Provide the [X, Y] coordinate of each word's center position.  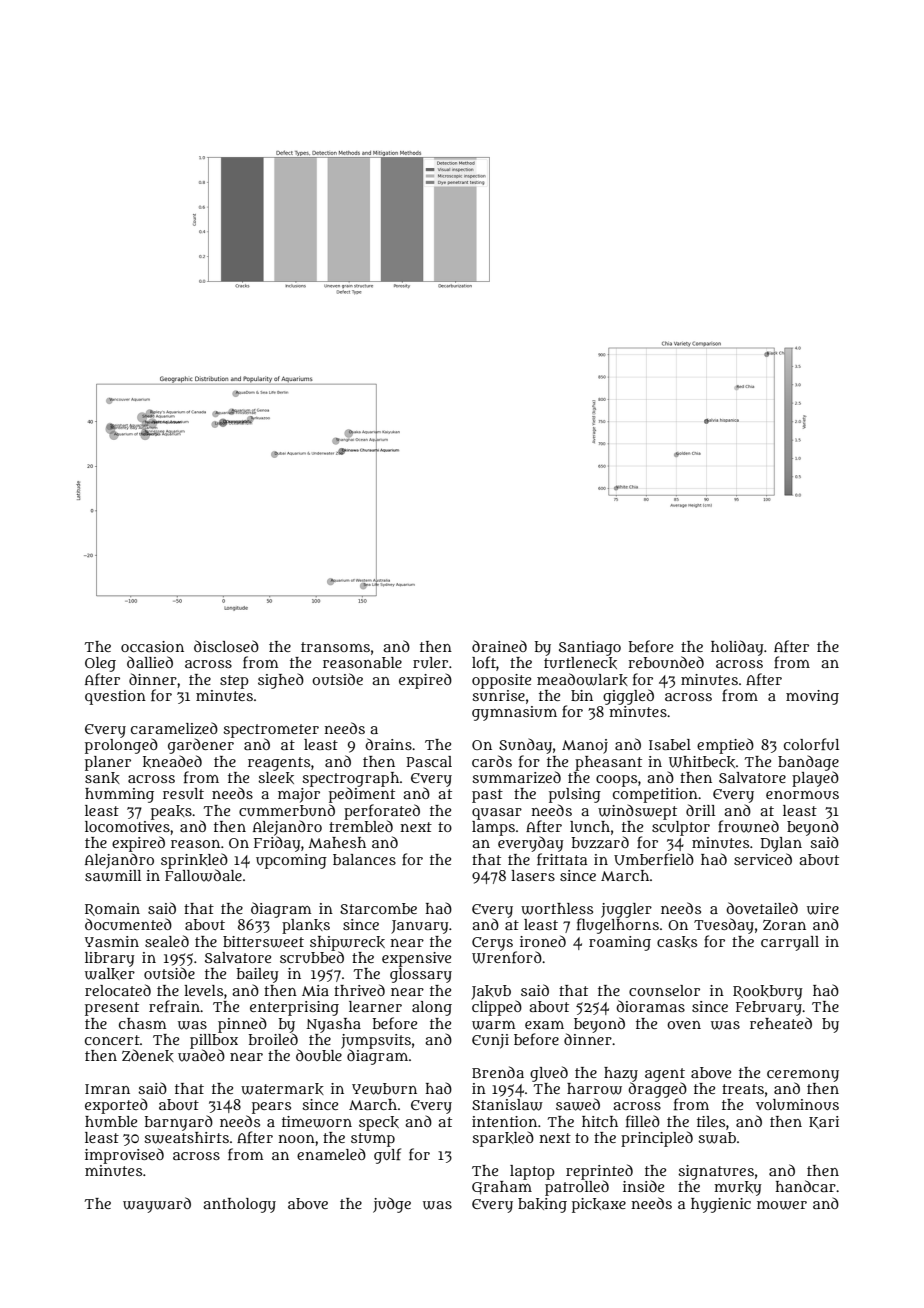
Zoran [784, 925]
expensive [416, 959]
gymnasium [514, 713]
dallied [150, 662]
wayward [157, 1205]
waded [201, 1055]
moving [812, 697]
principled [657, 1139]
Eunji [490, 1041]
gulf [387, 1156]
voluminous [797, 1104]
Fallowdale [203, 875]
